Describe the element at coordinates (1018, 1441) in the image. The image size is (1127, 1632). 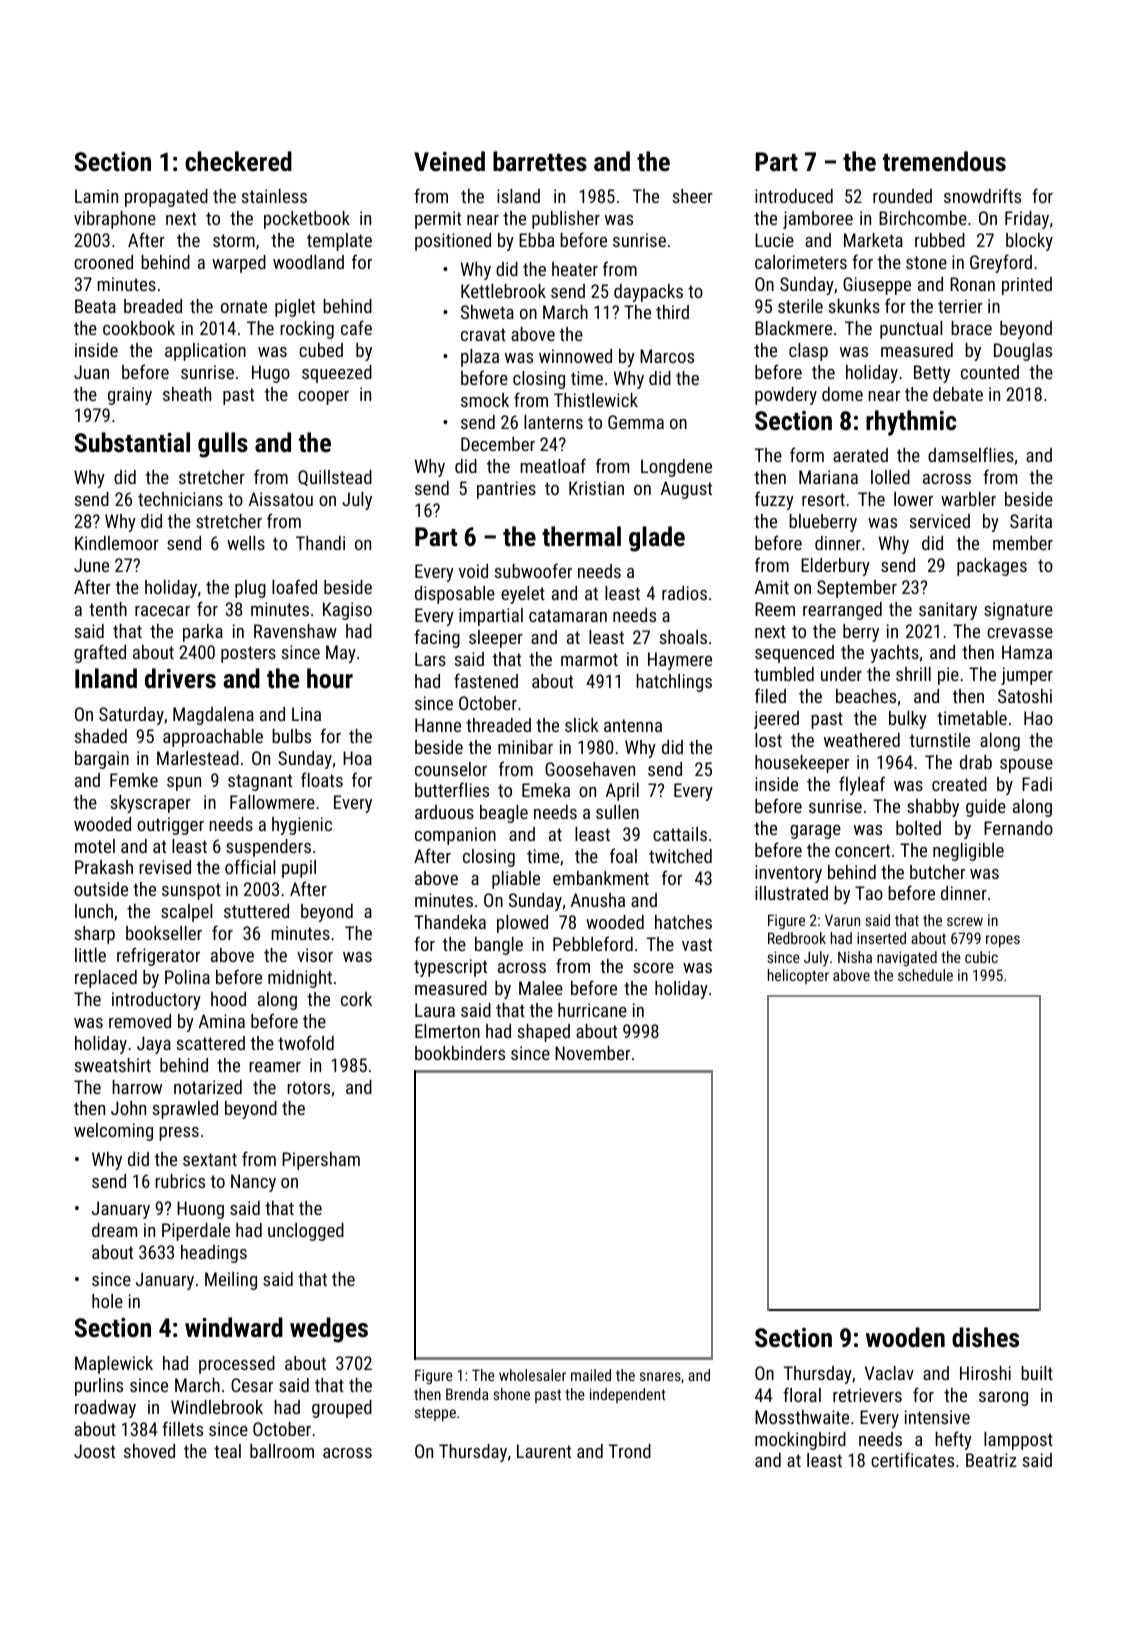
I see `lamppost` at that location.
